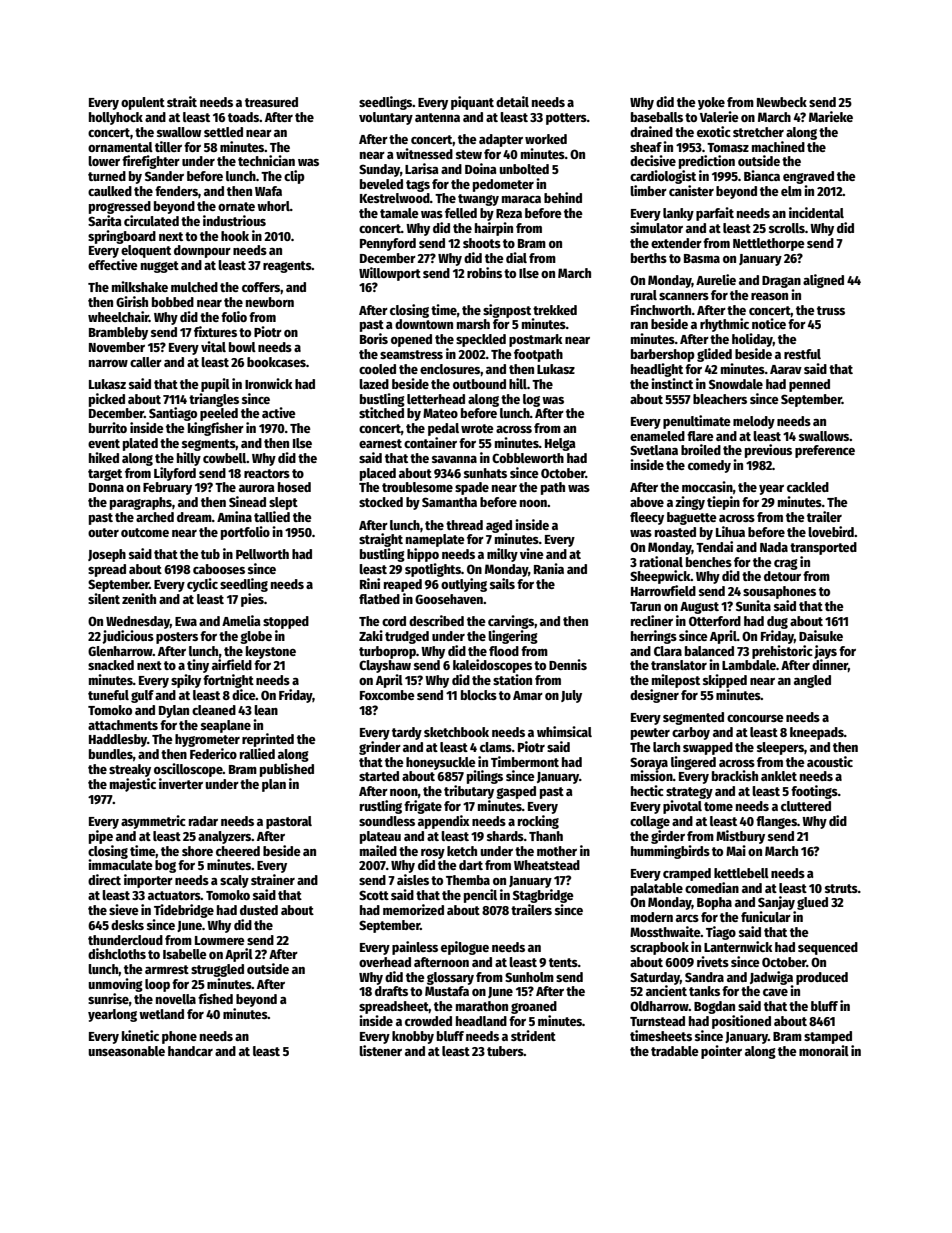  What do you see at coordinates (182, 101) in the screenshot?
I see `strait` at bounding box center [182, 101].
